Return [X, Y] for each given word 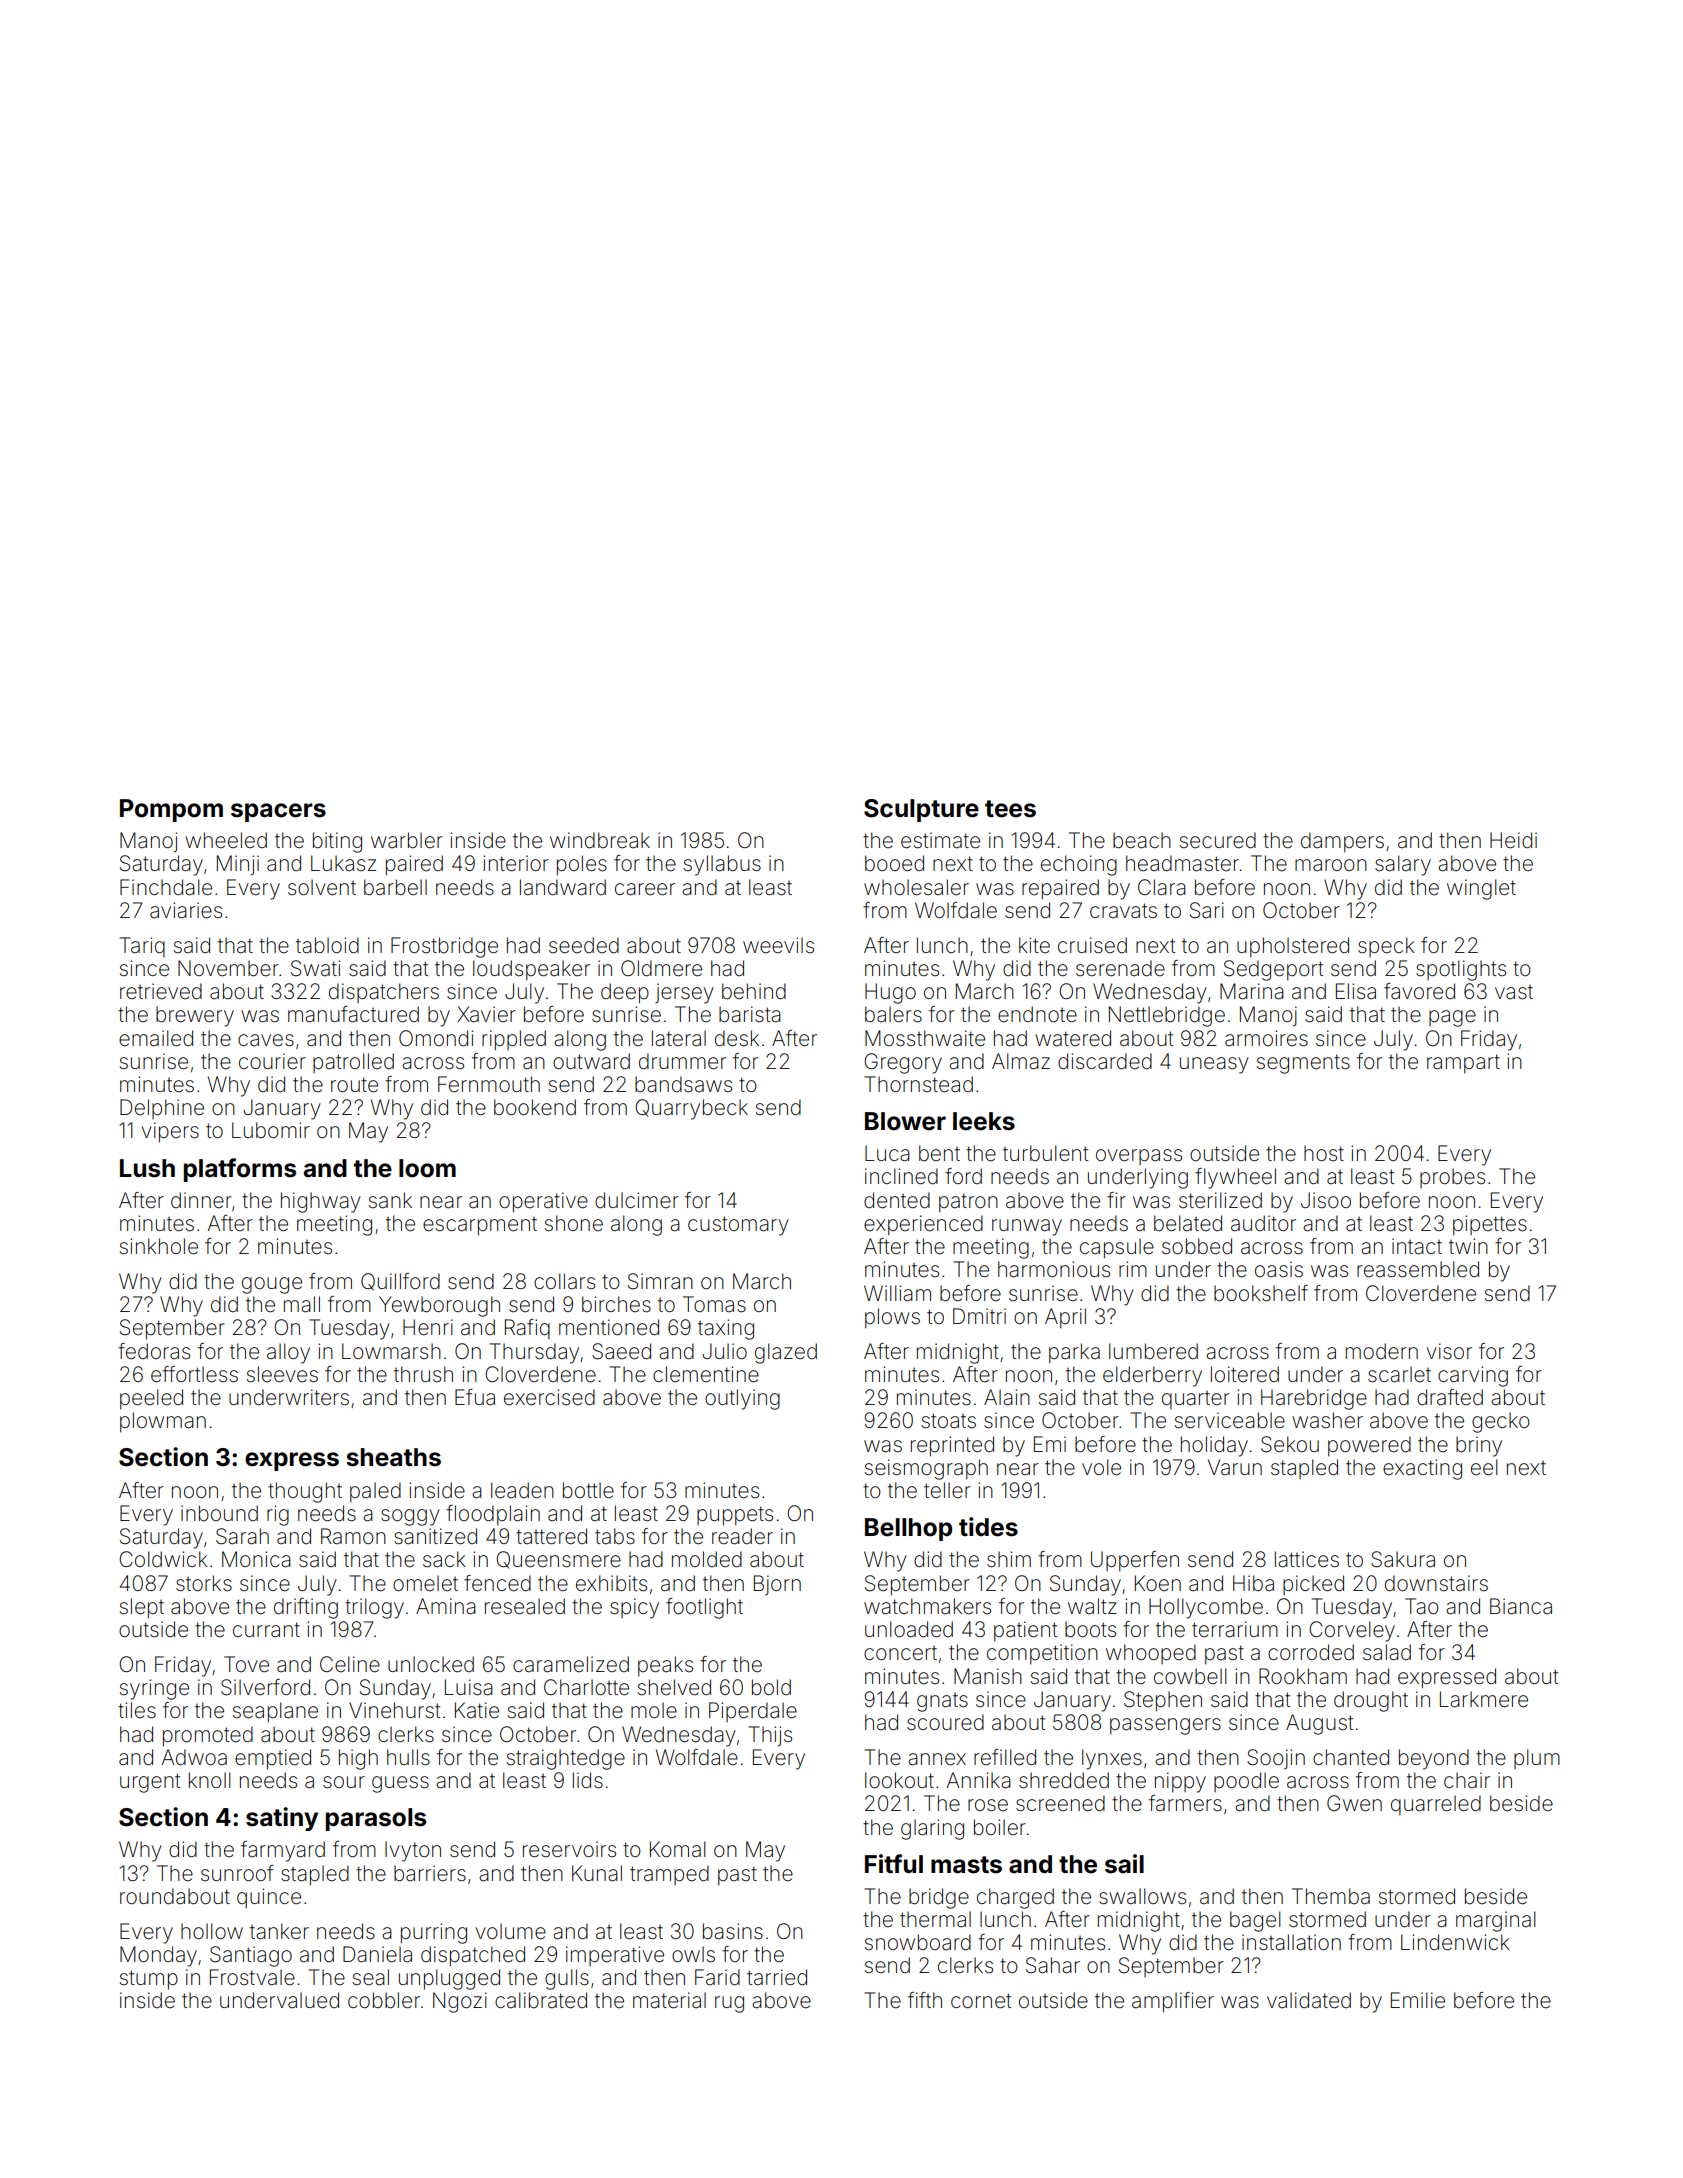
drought [1371, 1701]
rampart [1463, 1064]
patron [968, 1203]
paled [375, 1492]
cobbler [384, 2000]
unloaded [909, 1629]
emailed [156, 1038]
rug [729, 2004]
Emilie [1418, 2000]
